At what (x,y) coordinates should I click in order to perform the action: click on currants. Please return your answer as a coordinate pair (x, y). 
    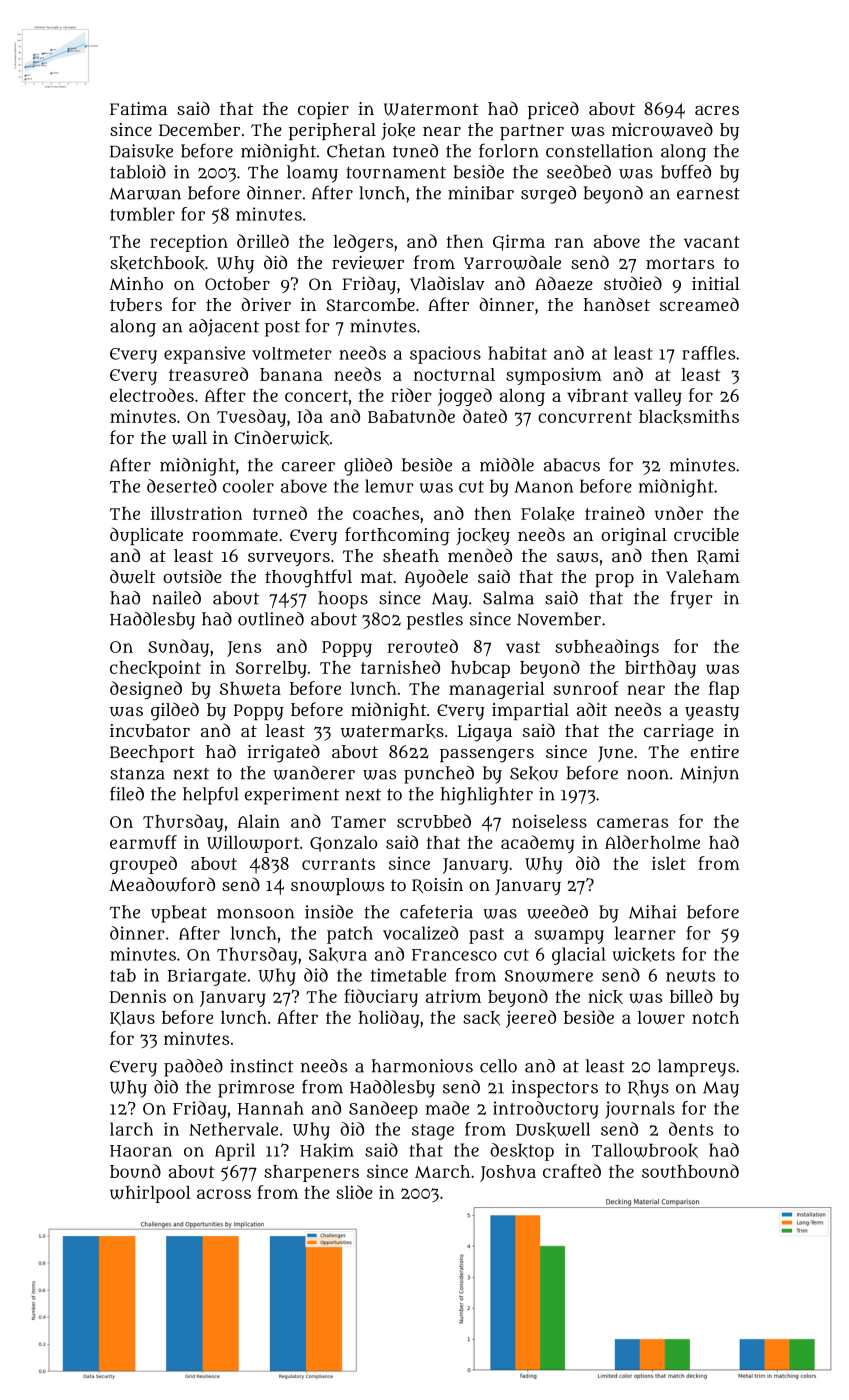
    Looking at the image, I should click on (338, 864).
